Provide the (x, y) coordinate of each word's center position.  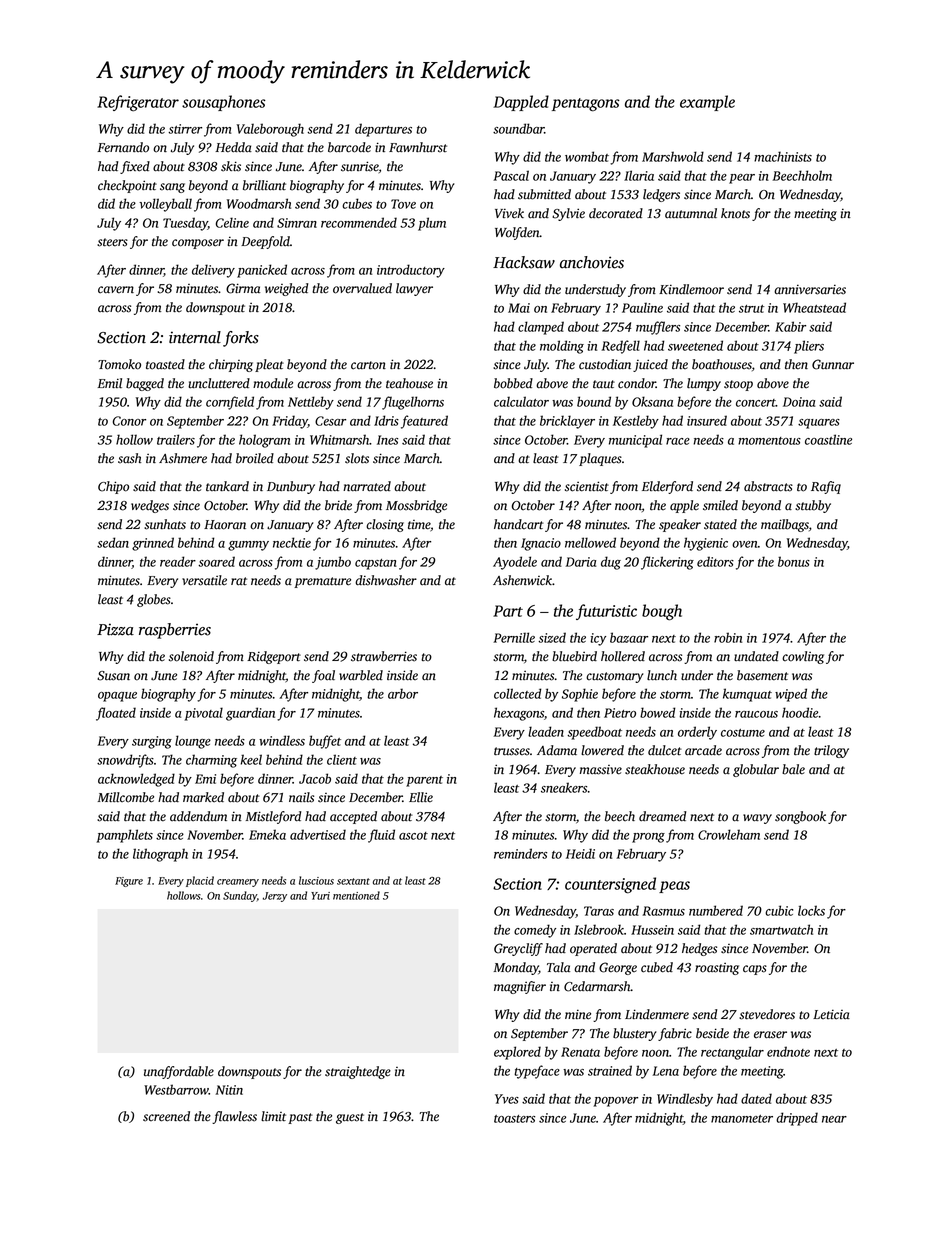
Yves (507, 1099)
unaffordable (179, 1072)
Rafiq (826, 487)
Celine (232, 222)
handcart (519, 524)
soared (216, 561)
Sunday (240, 896)
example (707, 103)
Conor (129, 421)
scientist (587, 486)
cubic (779, 910)
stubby (813, 506)
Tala (558, 967)
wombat (587, 156)
